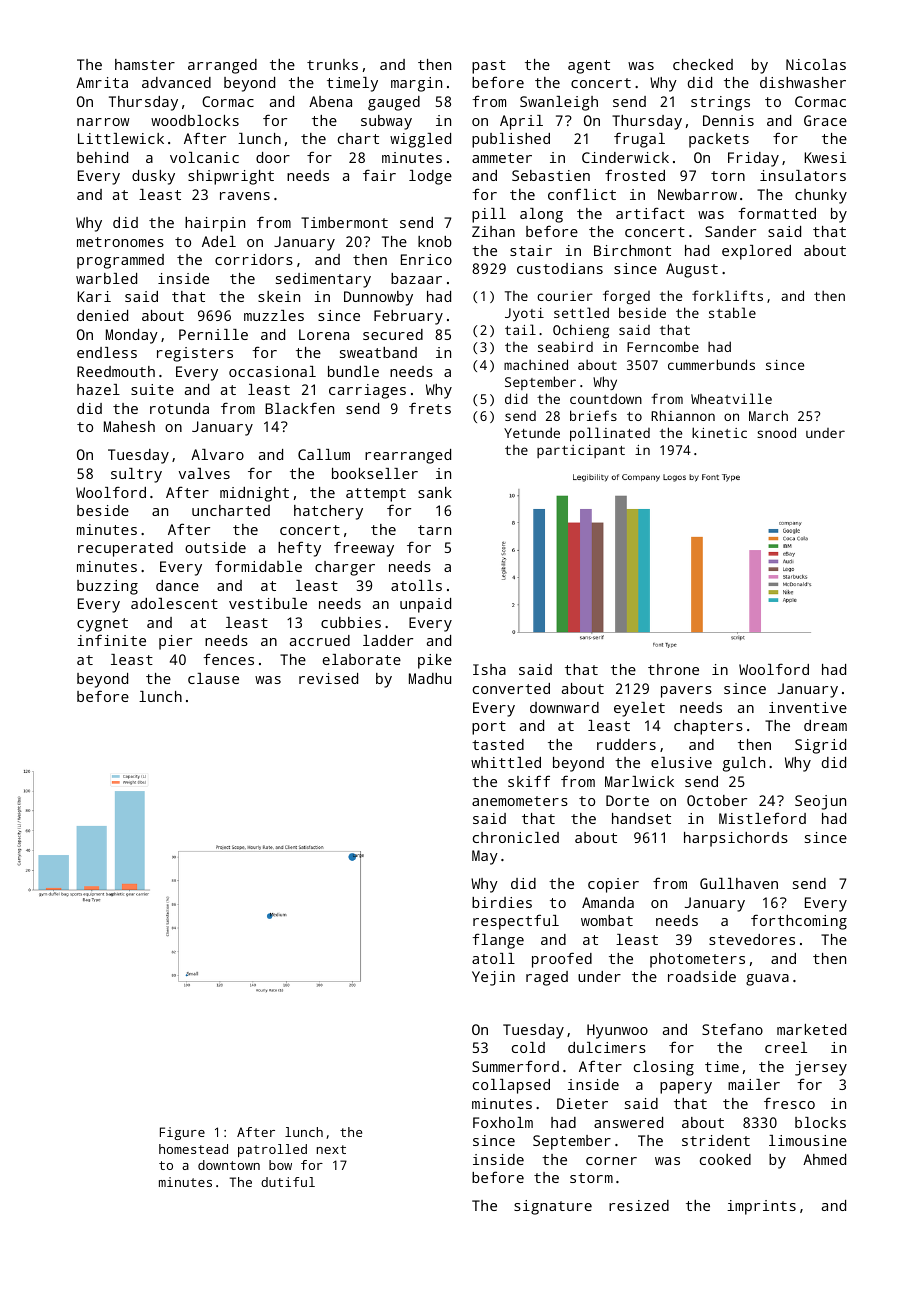 The height and width of the screenshot is (1308, 924). Describe the element at coordinates (686, 1088) in the screenshot. I see `papery` at that location.
